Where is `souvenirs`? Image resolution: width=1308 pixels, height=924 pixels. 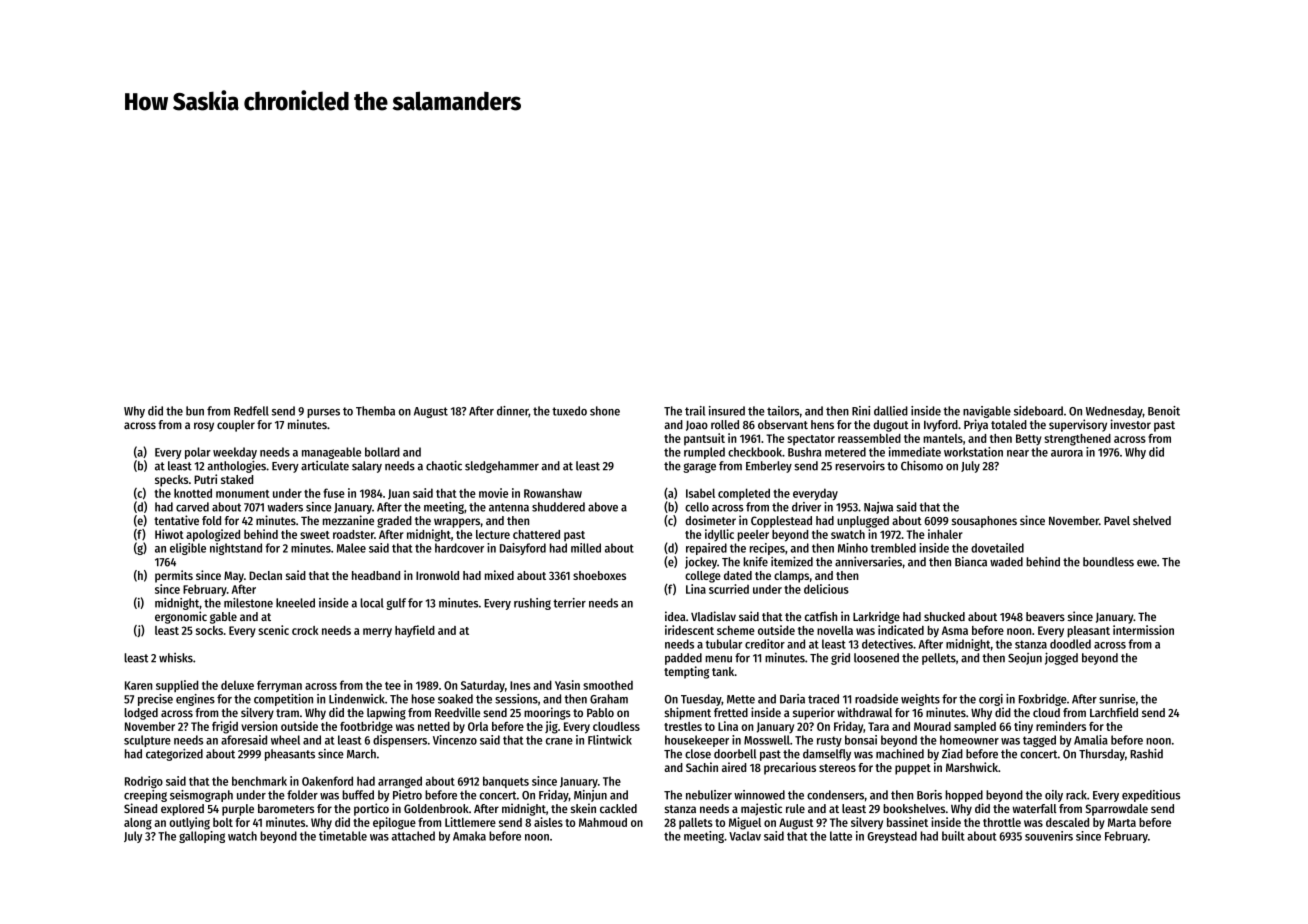 souvenirs is located at coordinates (1049, 836).
